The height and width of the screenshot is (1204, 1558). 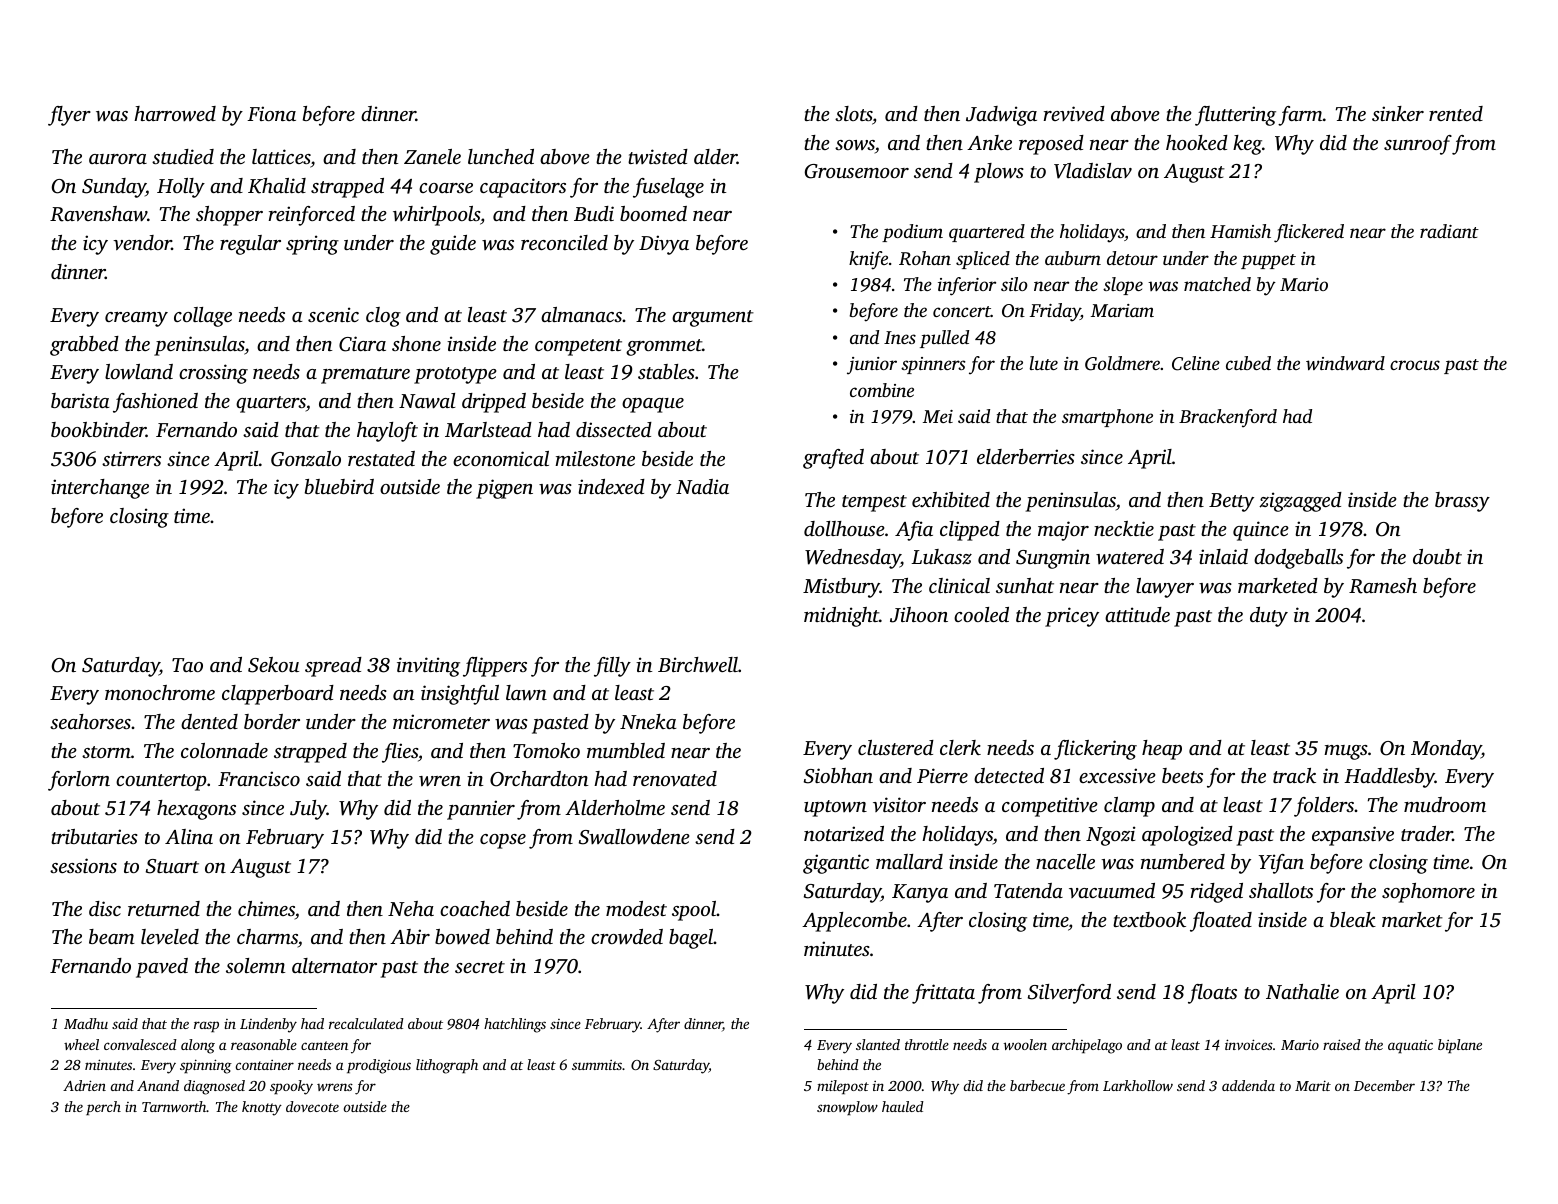 What do you see at coordinates (271, 113) in the screenshot?
I see `Fiona` at bounding box center [271, 113].
